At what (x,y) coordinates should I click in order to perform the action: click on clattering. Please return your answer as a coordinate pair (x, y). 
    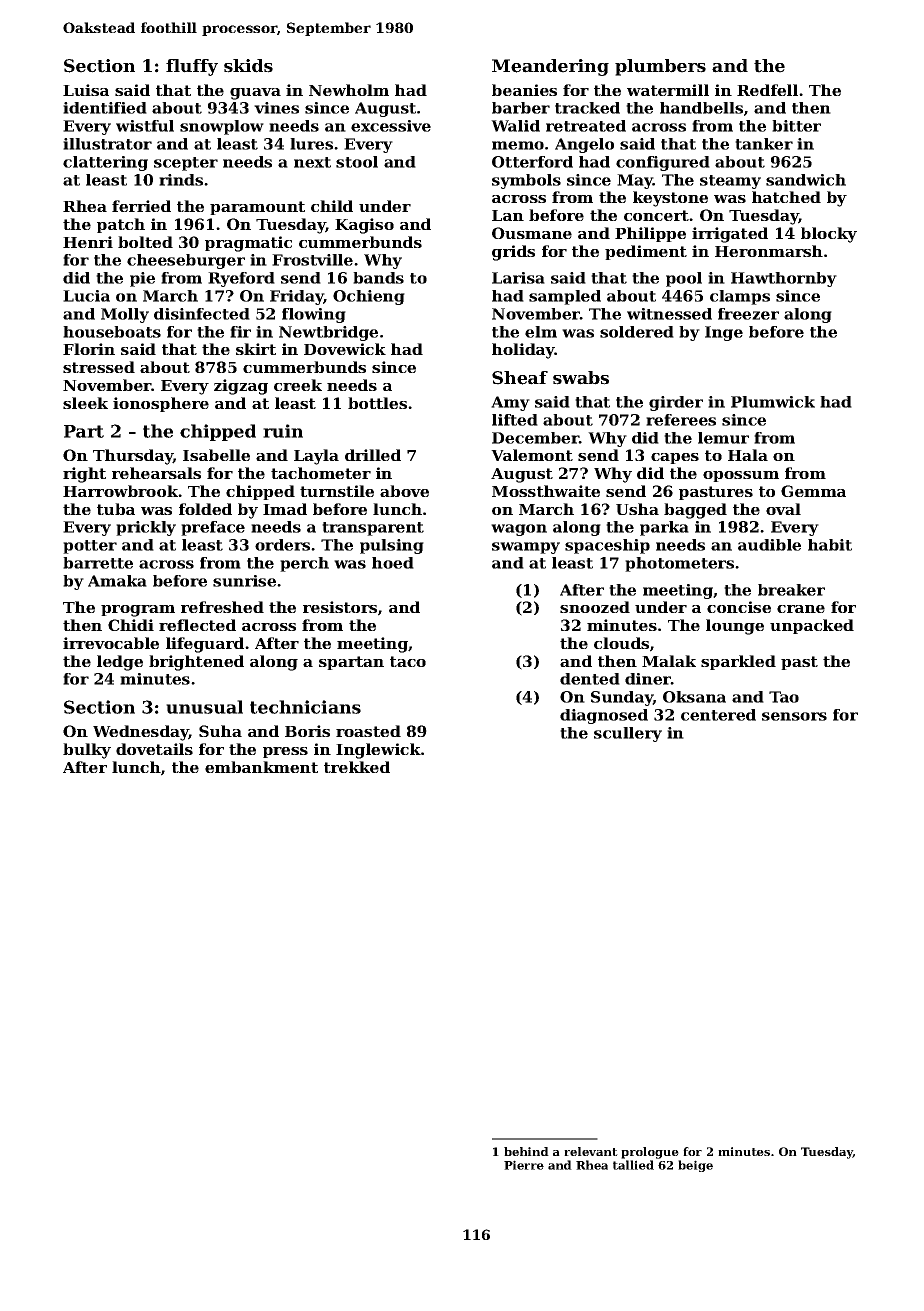
    Looking at the image, I should click on (105, 163).
